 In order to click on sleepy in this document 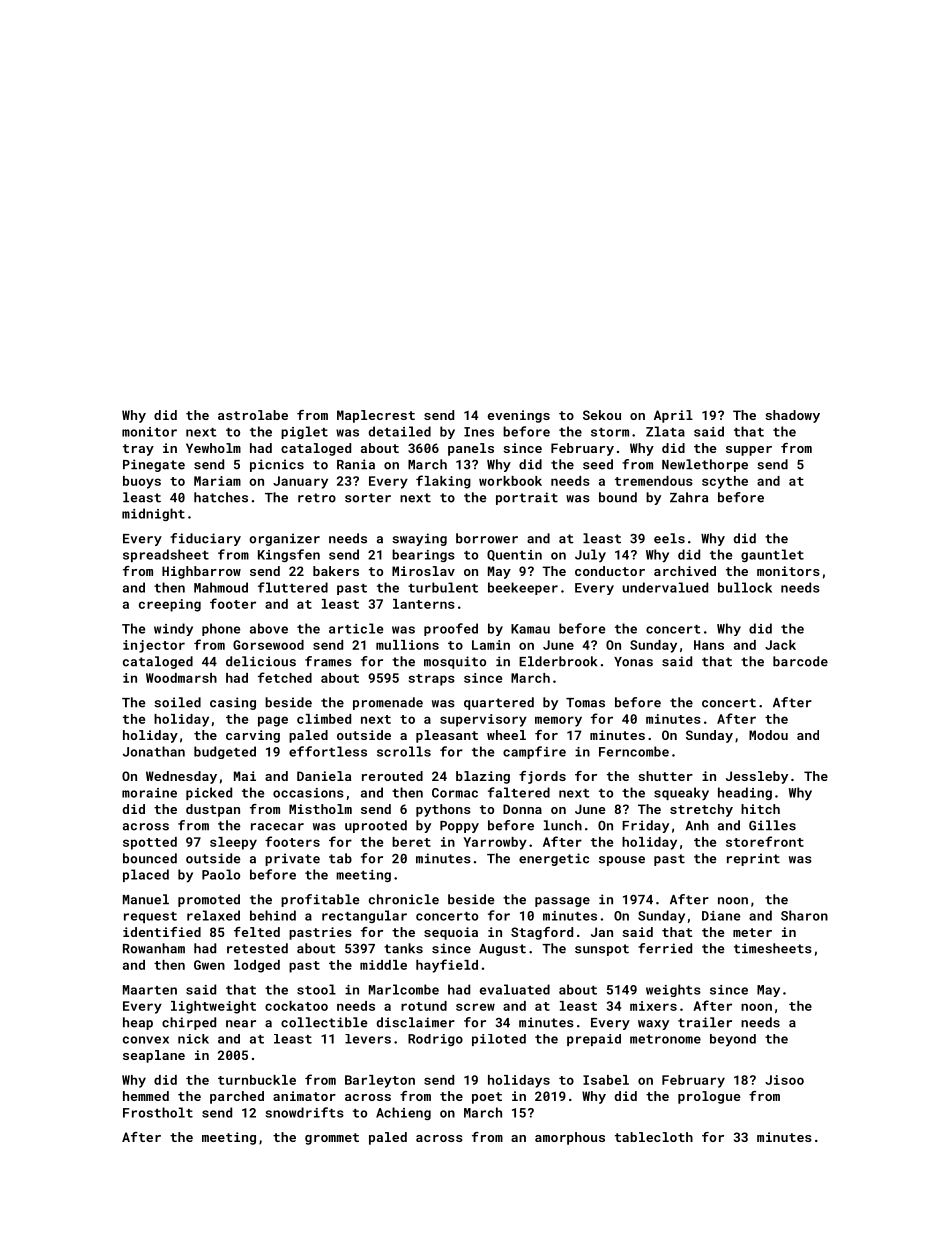, I will do `click(233, 843)`.
